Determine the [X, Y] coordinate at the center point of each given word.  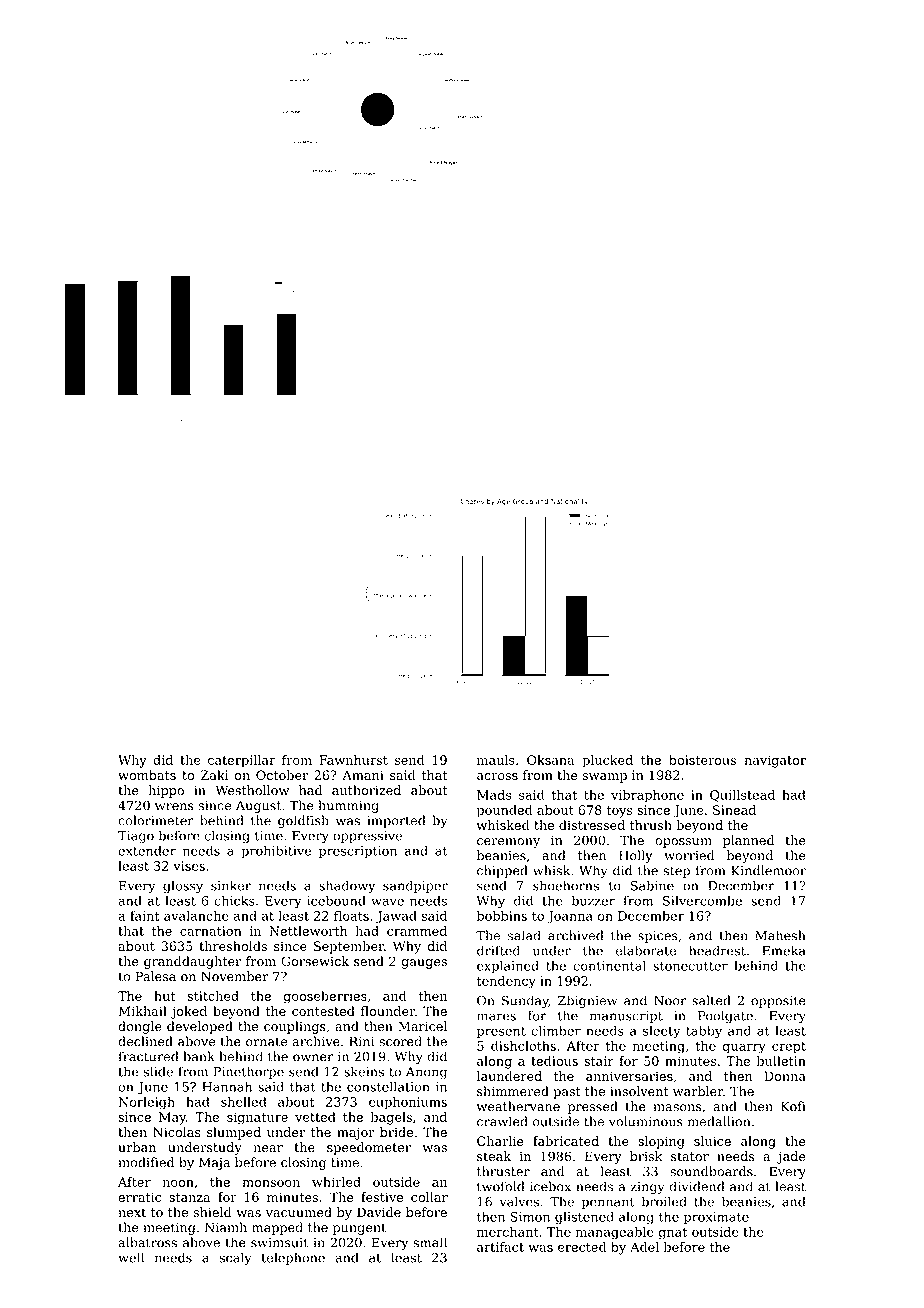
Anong [426, 1073]
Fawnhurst [353, 760]
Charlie [500, 1141]
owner [313, 1058]
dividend [696, 1186]
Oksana [550, 760]
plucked [607, 761]
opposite [778, 1002]
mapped [277, 1228]
